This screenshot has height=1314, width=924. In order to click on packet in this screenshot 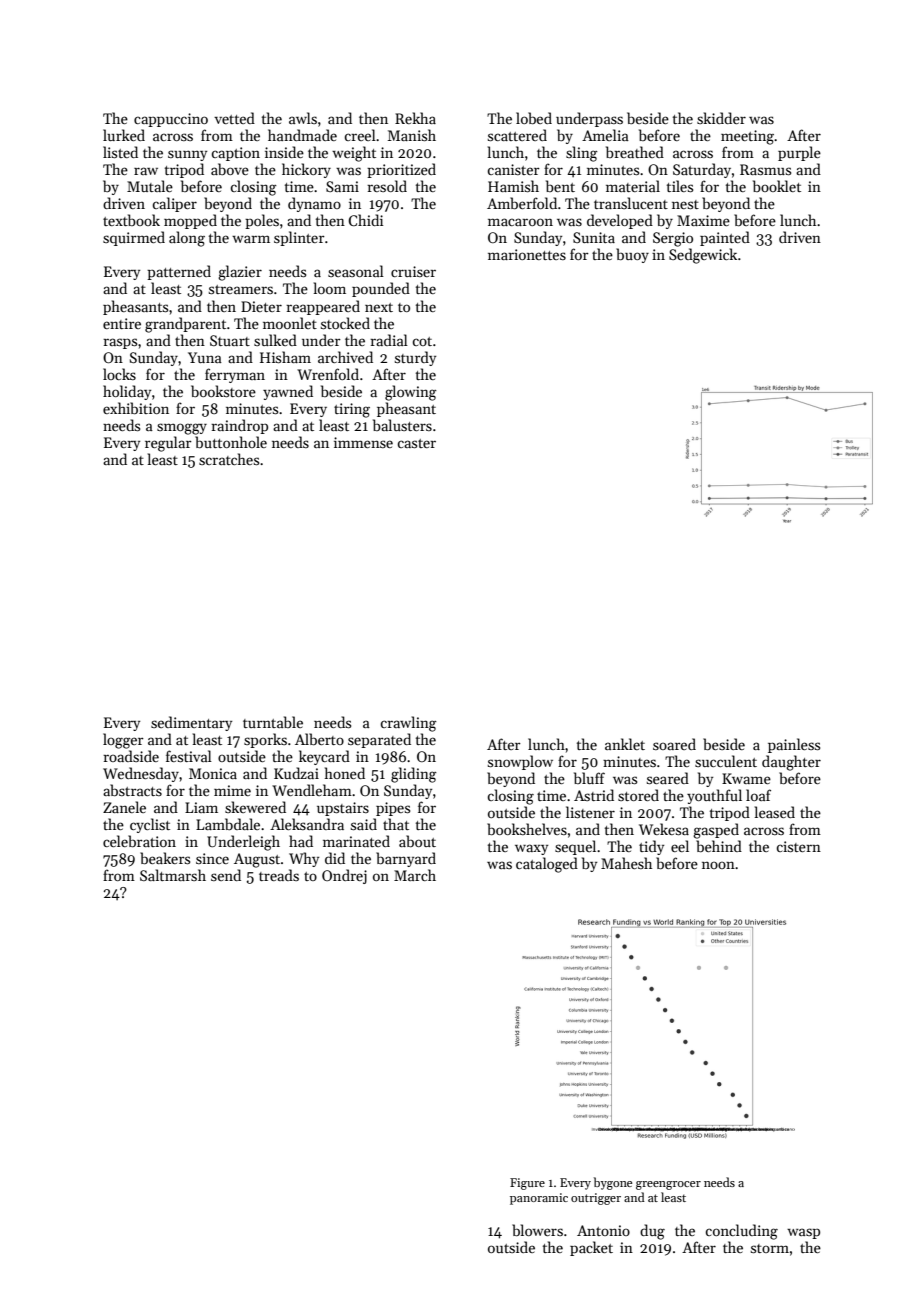, I will do `click(591, 1248)`.
